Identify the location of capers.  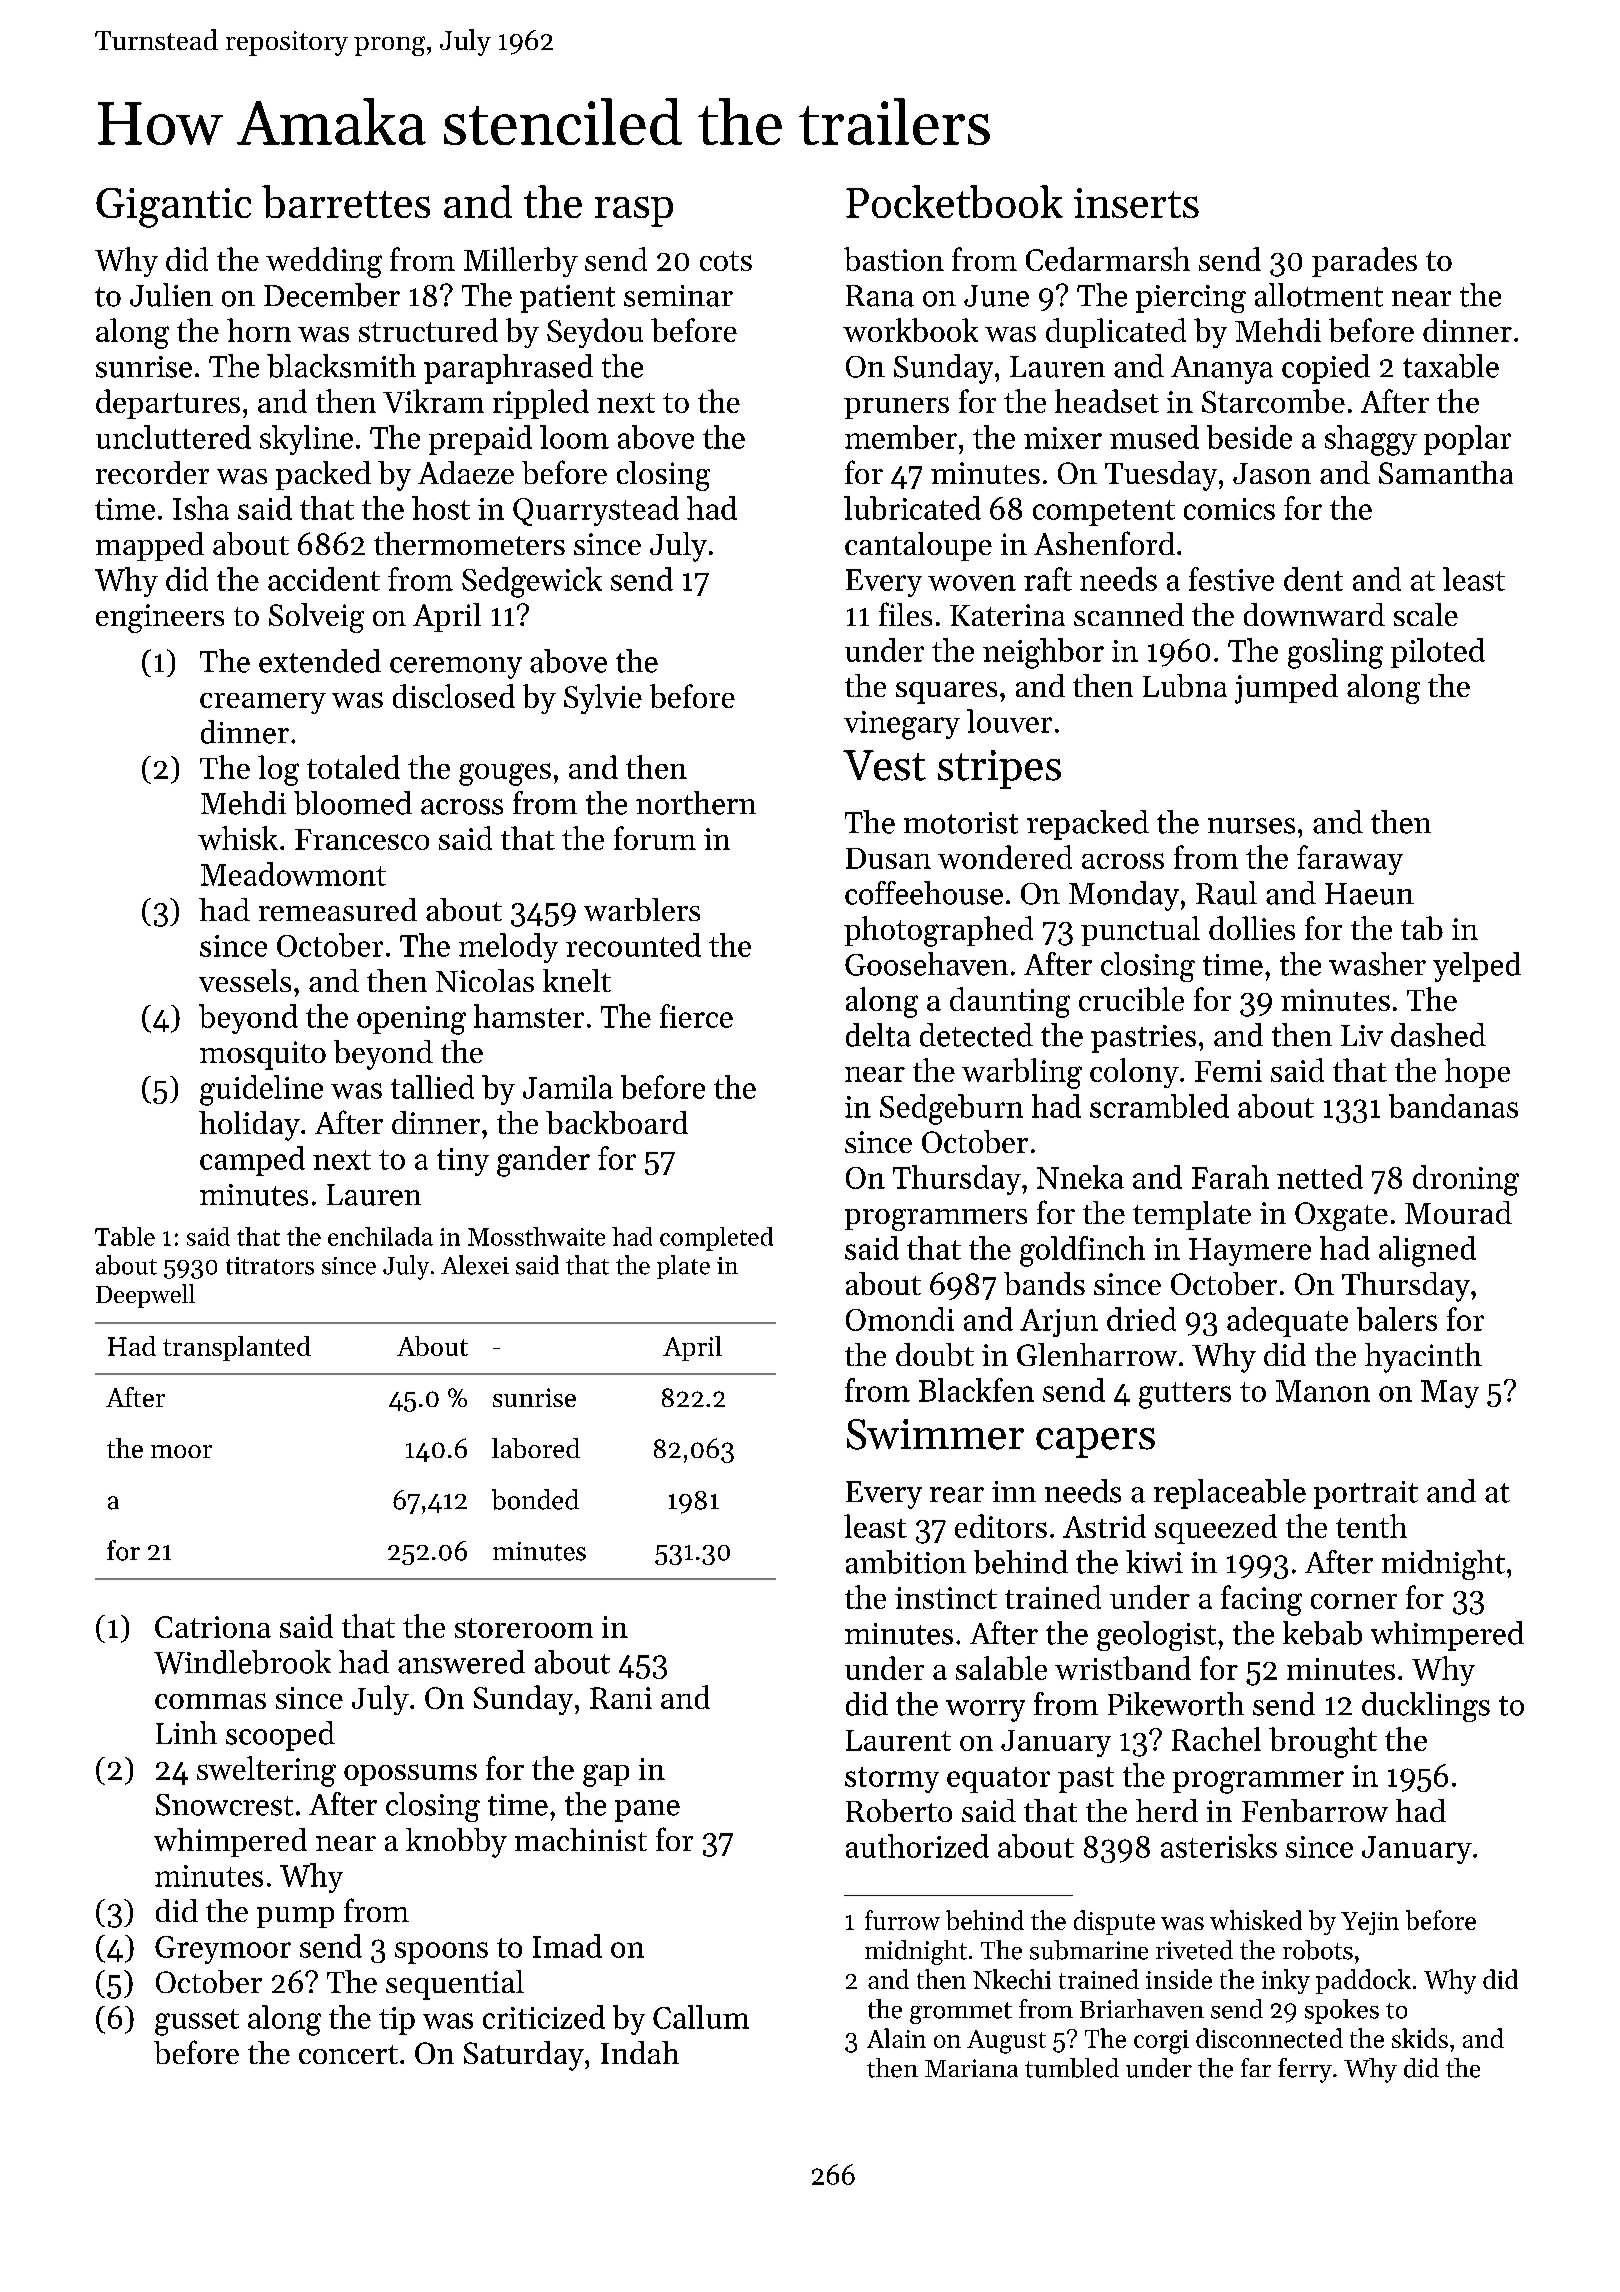
(1095, 1443).
